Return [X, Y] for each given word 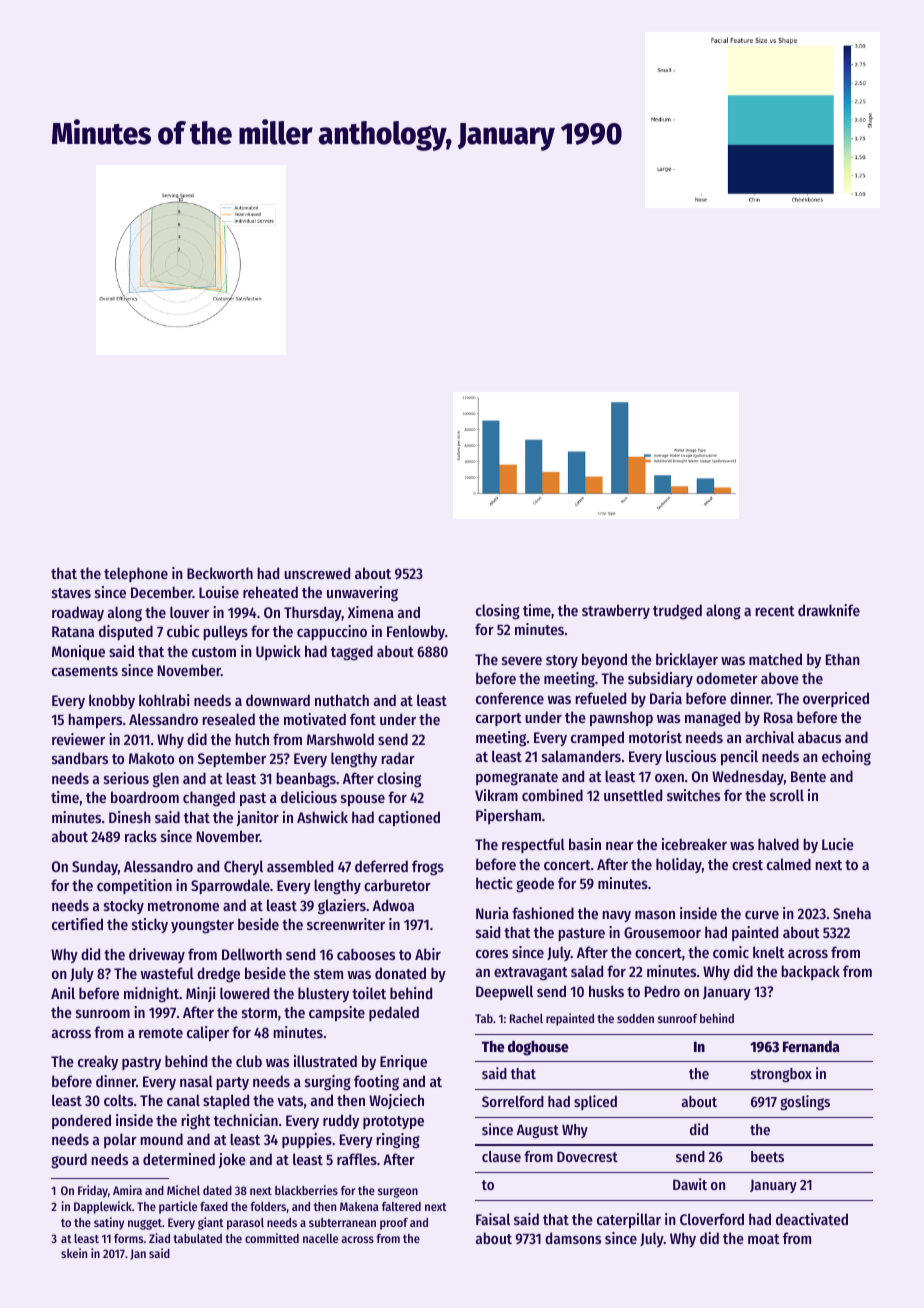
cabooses [366, 954]
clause [501, 1156]
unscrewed [317, 573]
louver [189, 612]
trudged [677, 612]
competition [134, 886]
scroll [787, 795]
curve [762, 915]
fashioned [543, 913]
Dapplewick [103, 1207]
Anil [63, 993]
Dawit [690, 1184]
